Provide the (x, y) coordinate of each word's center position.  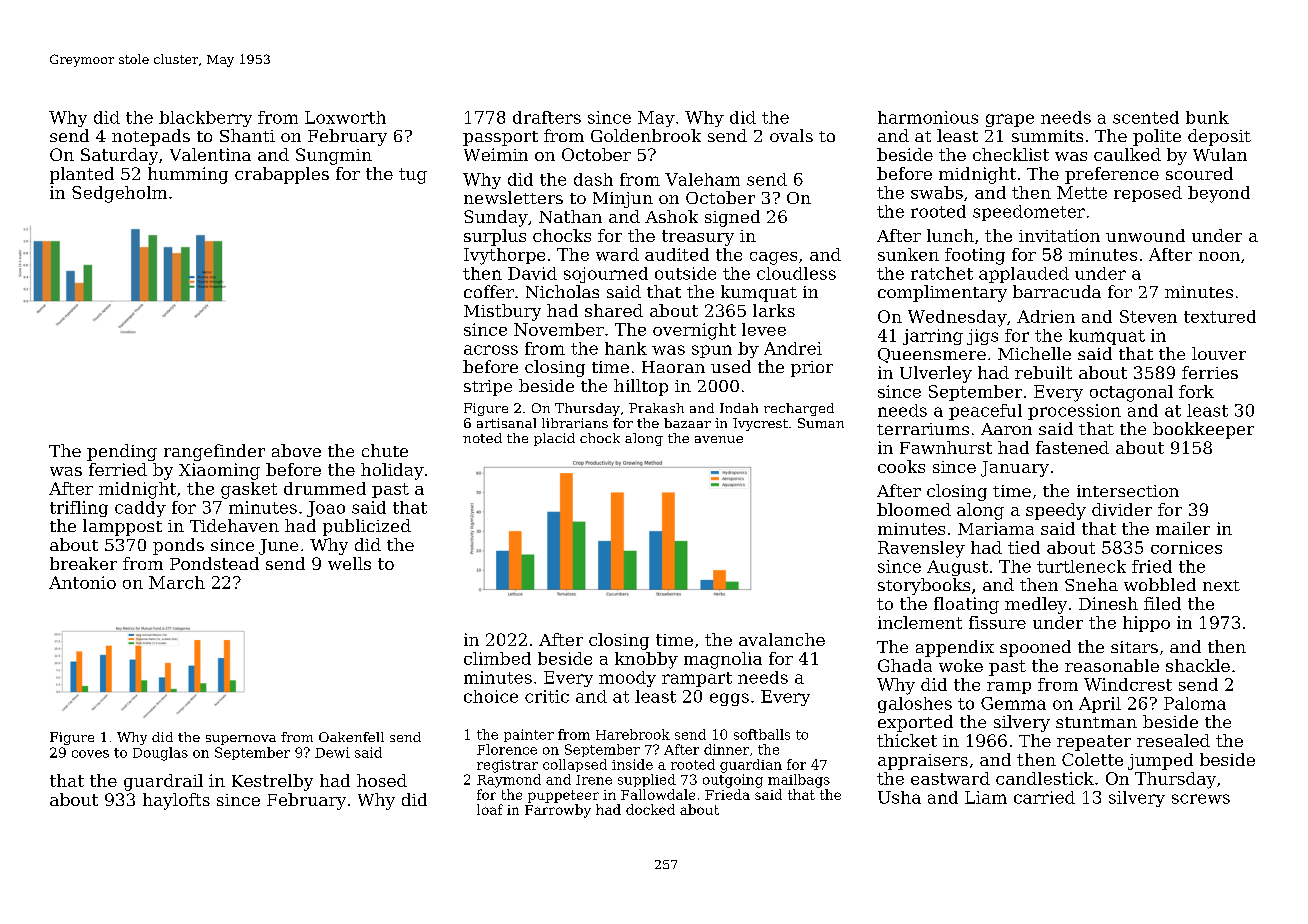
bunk (1207, 117)
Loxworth (345, 117)
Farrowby (558, 811)
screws (1201, 799)
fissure (997, 622)
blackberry (205, 119)
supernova (241, 740)
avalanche (782, 639)
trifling (79, 509)
